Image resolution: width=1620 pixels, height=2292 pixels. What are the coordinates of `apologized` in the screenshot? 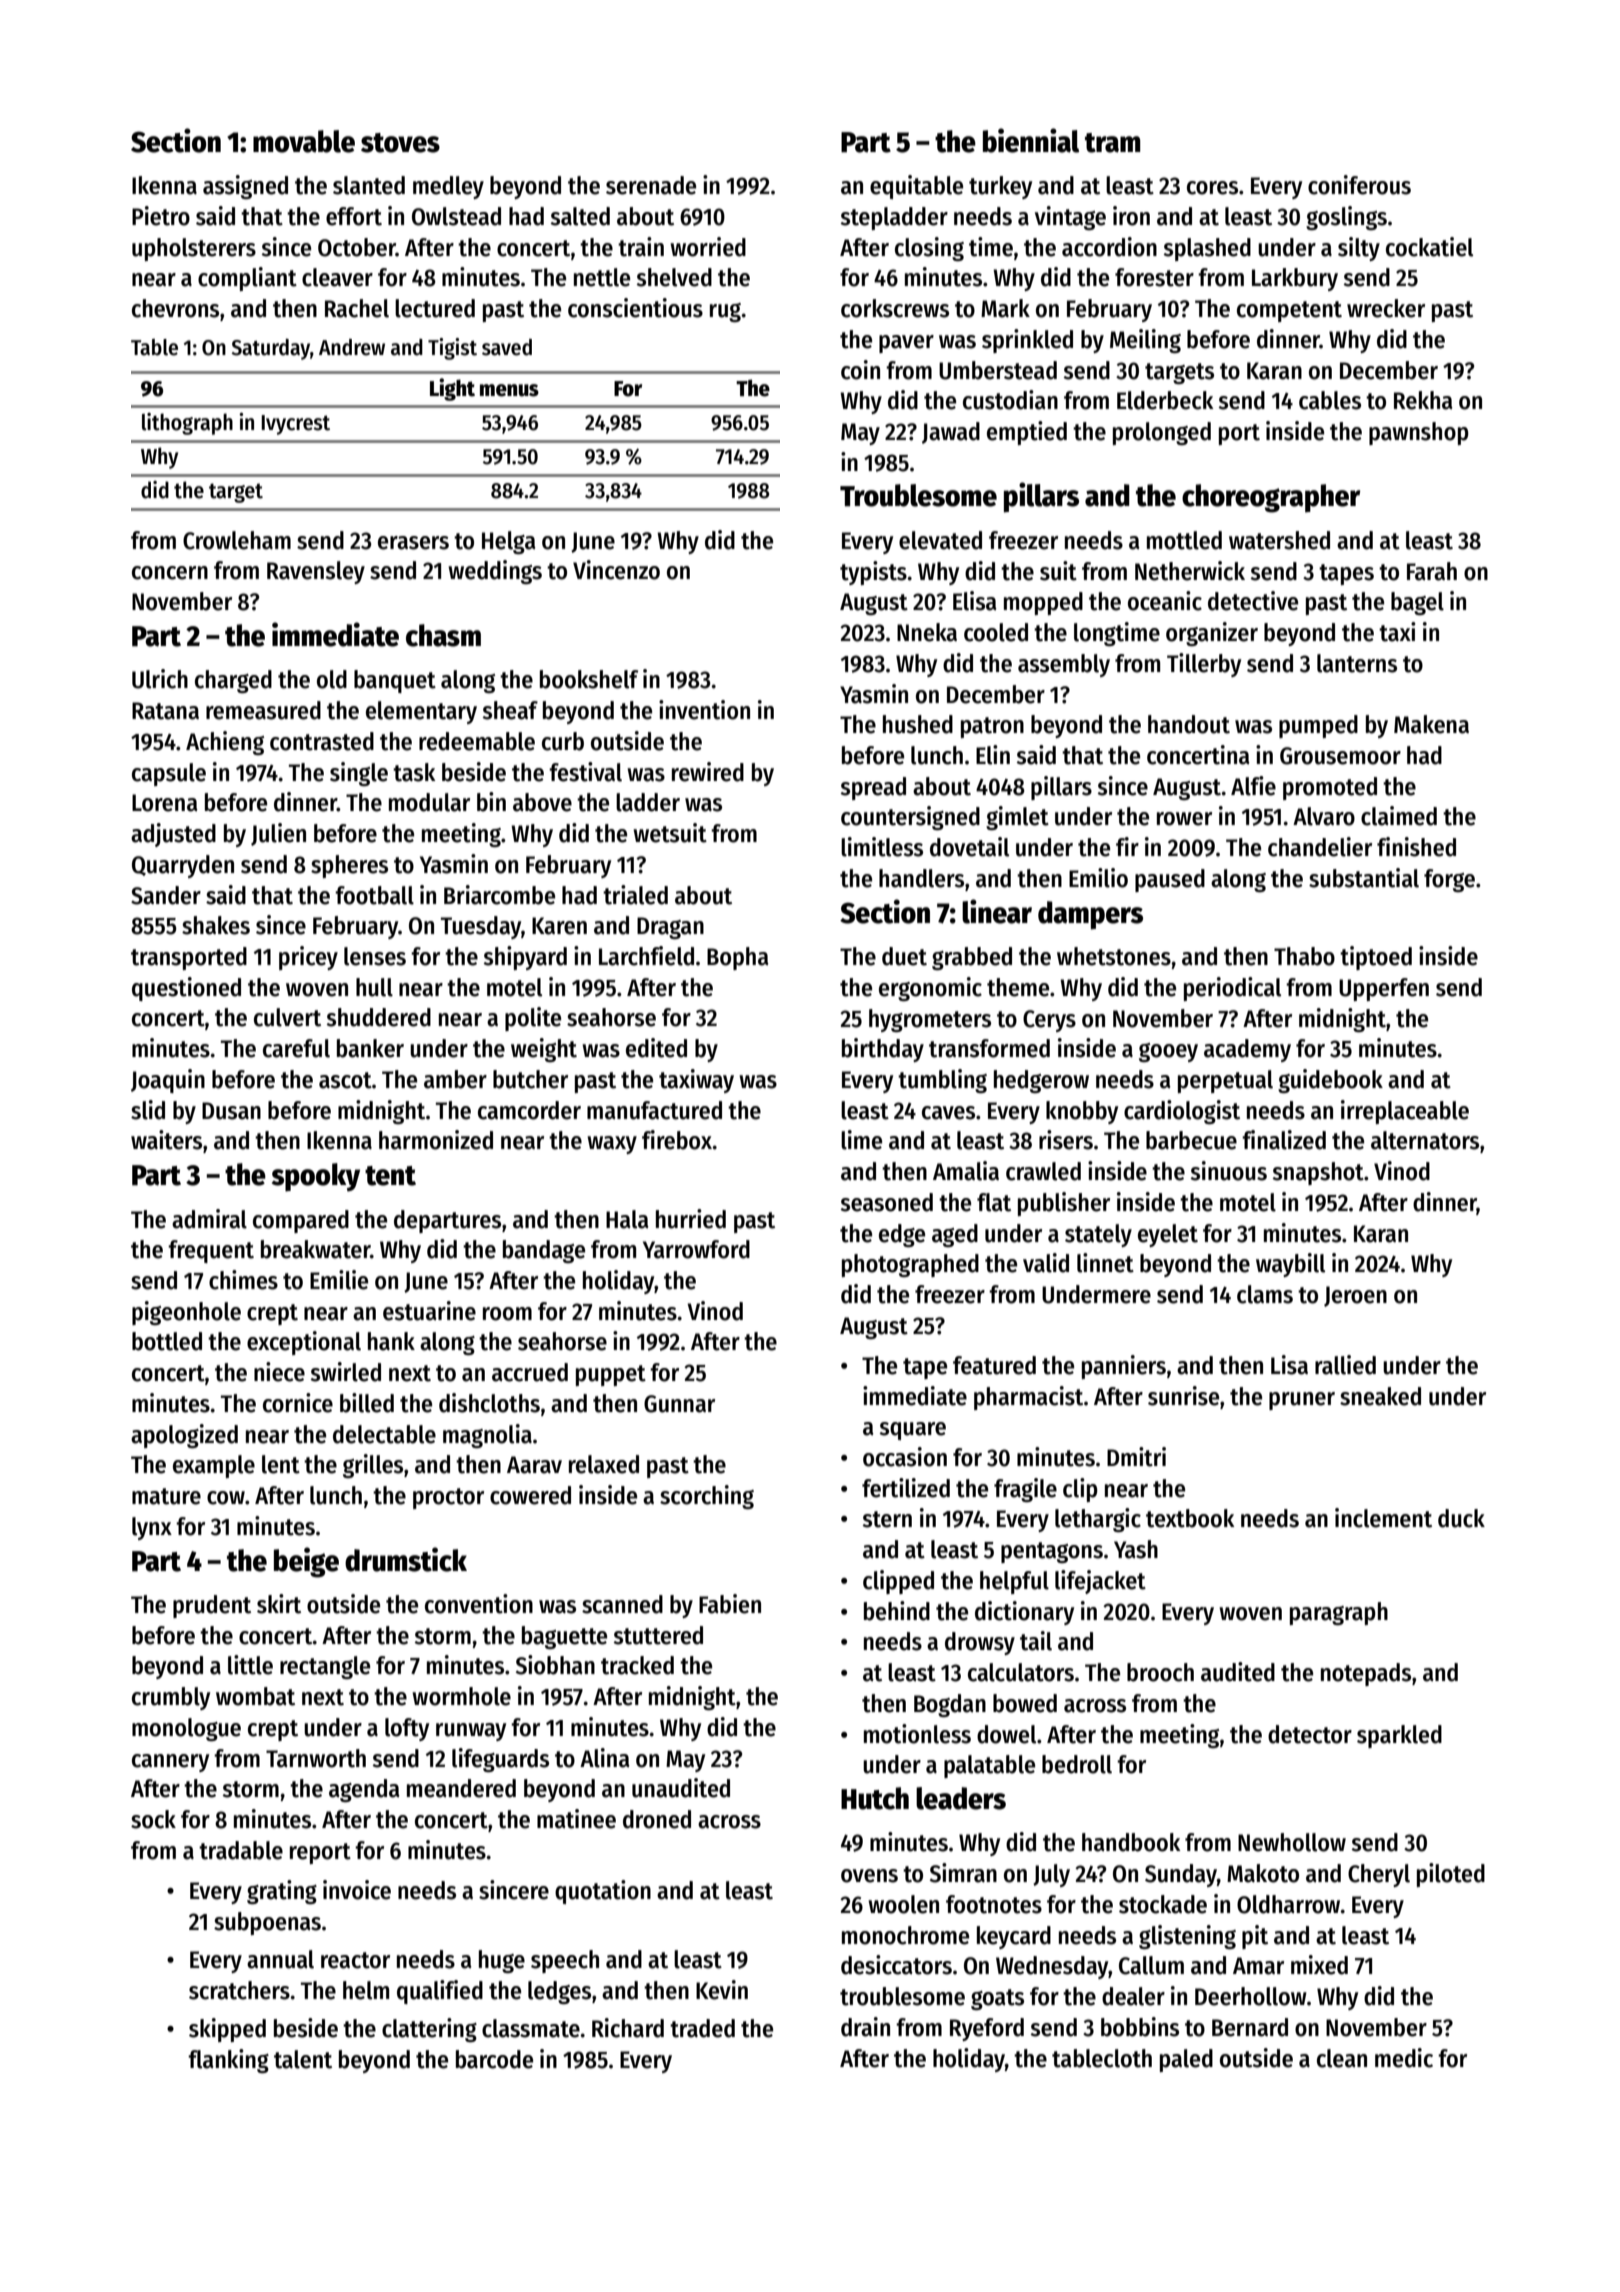 It's located at (184, 1436).
